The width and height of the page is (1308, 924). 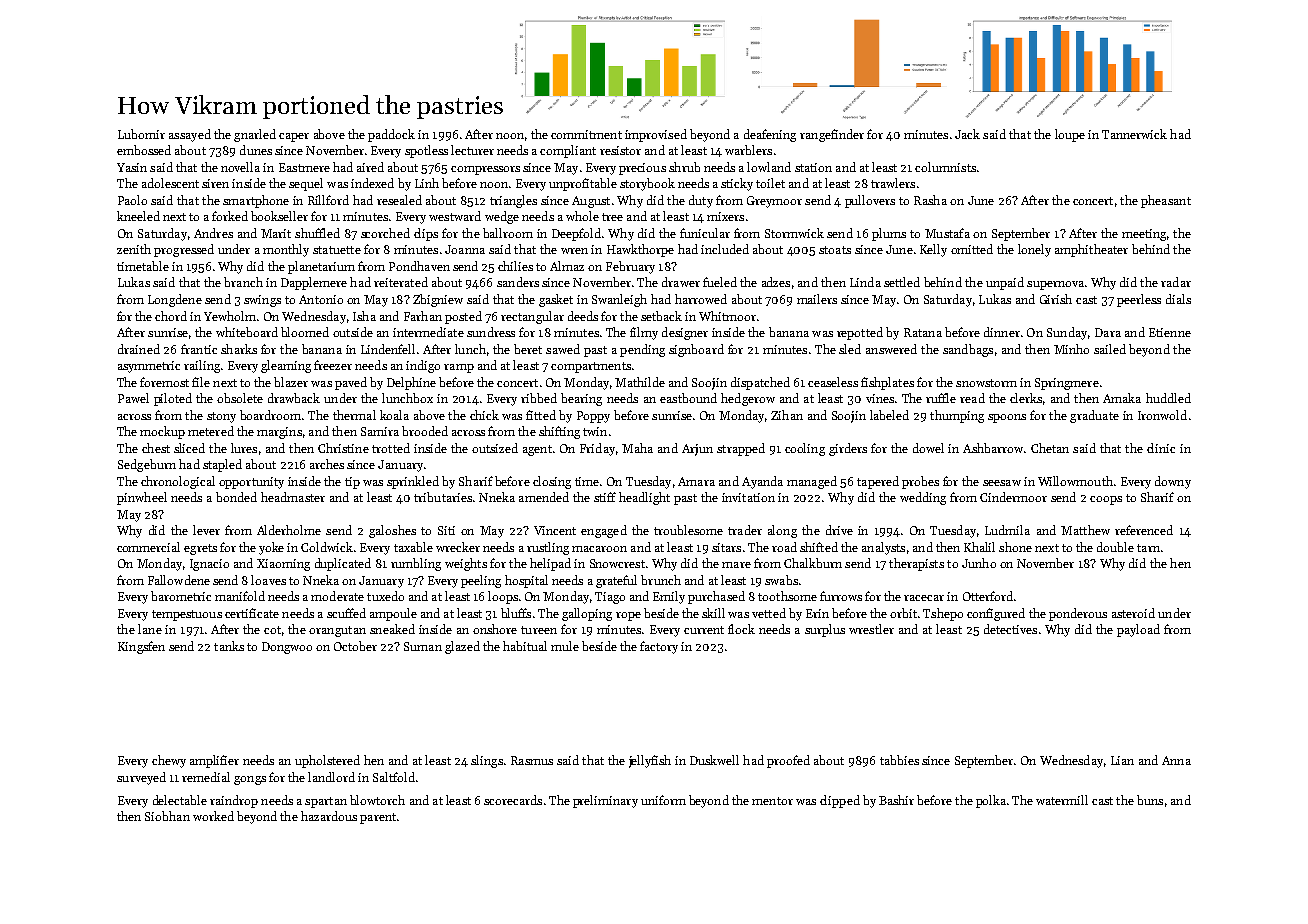 What do you see at coordinates (255, 135) in the page?
I see `gnarled` at bounding box center [255, 135].
